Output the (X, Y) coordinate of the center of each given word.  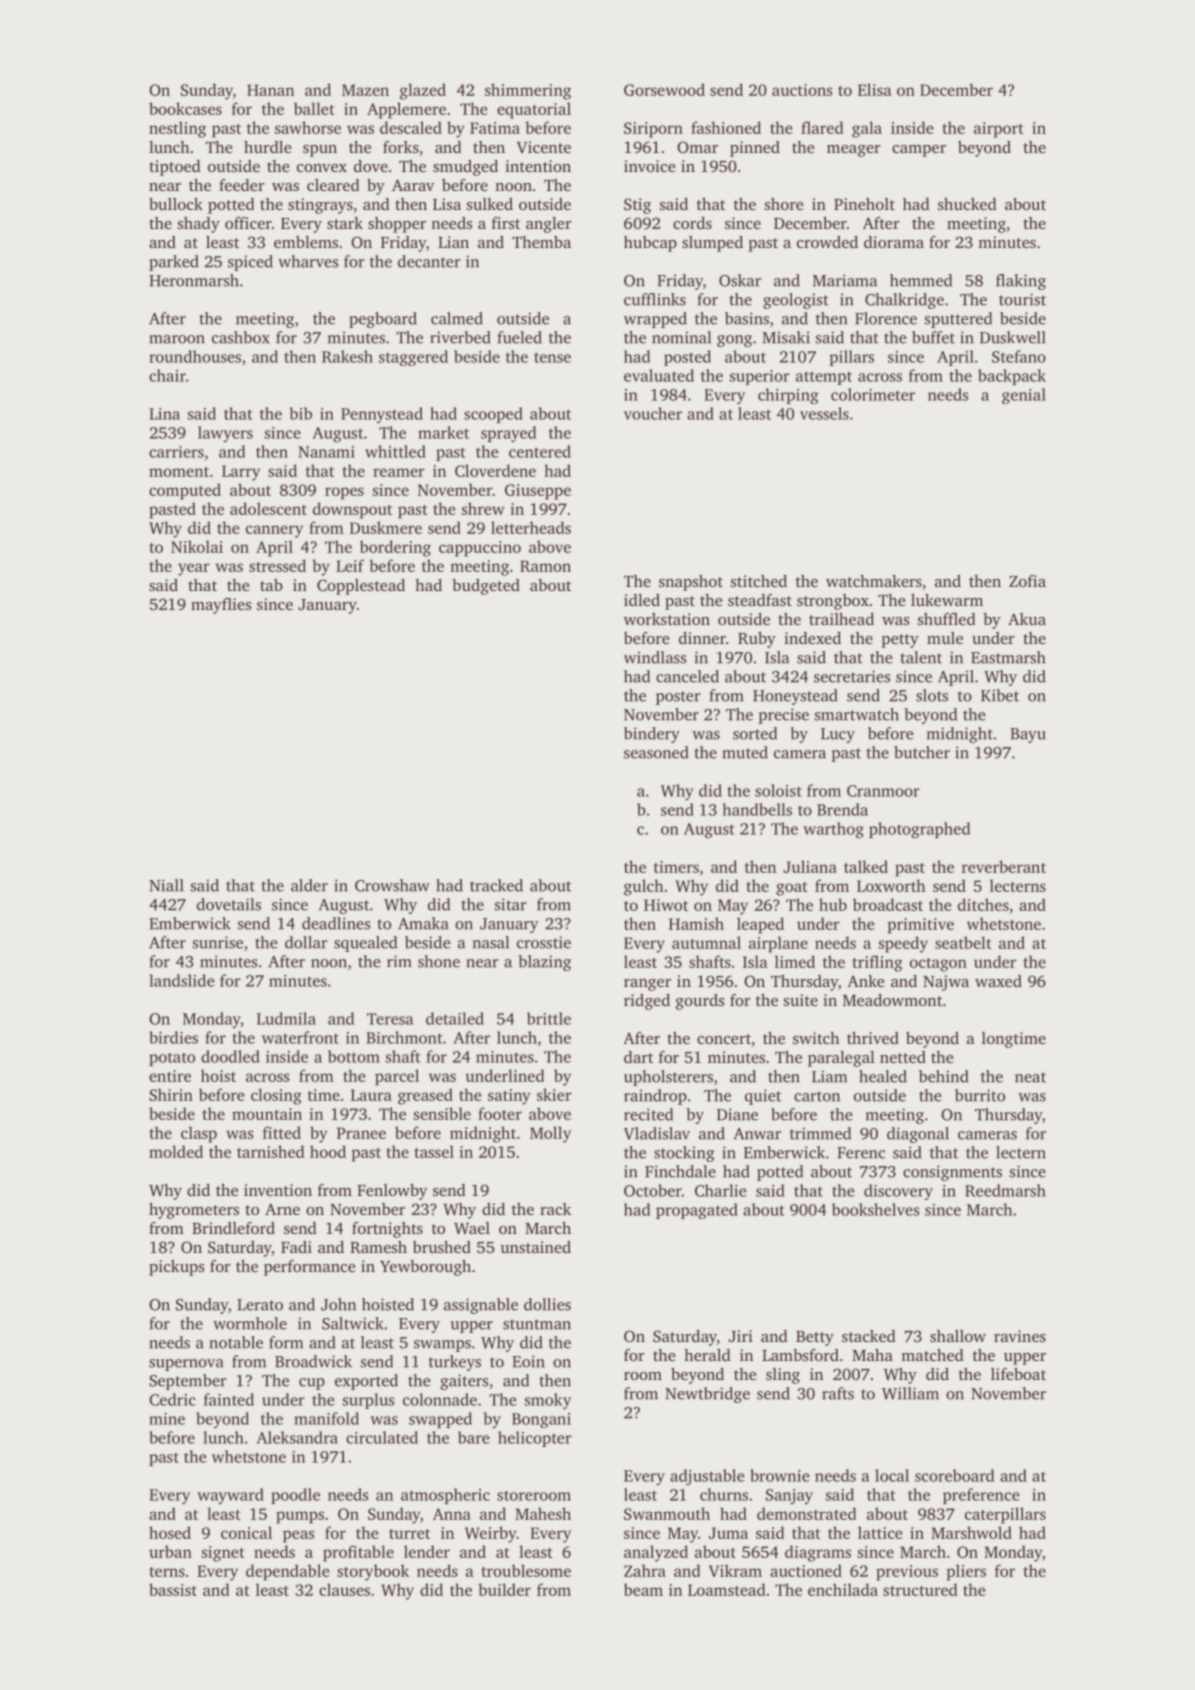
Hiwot (666, 905)
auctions (802, 90)
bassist (173, 1589)
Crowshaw (392, 885)
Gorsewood (664, 89)
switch (816, 1038)
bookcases (185, 108)
